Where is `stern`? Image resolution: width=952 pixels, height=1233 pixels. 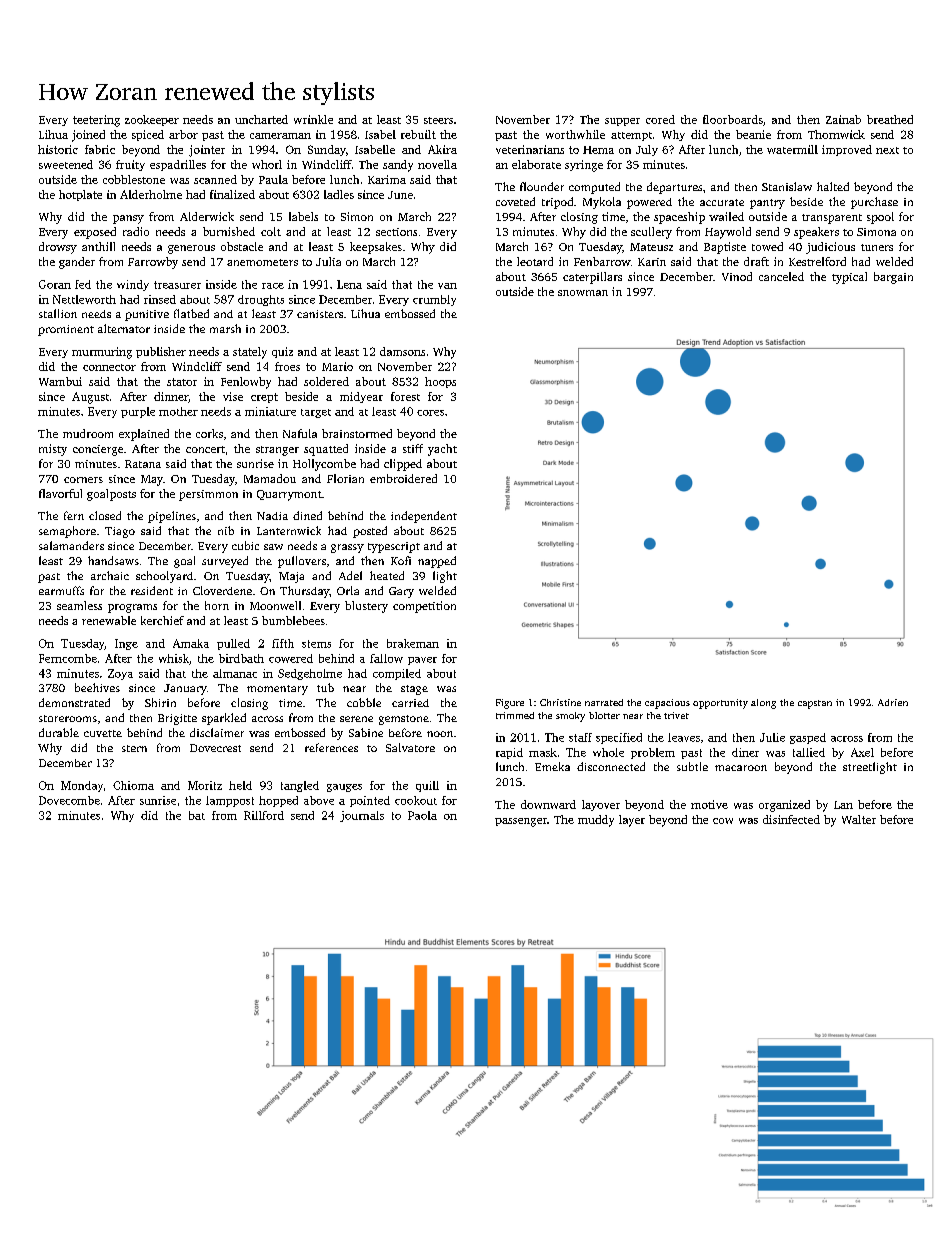
stern is located at coordinates (134, 748).
